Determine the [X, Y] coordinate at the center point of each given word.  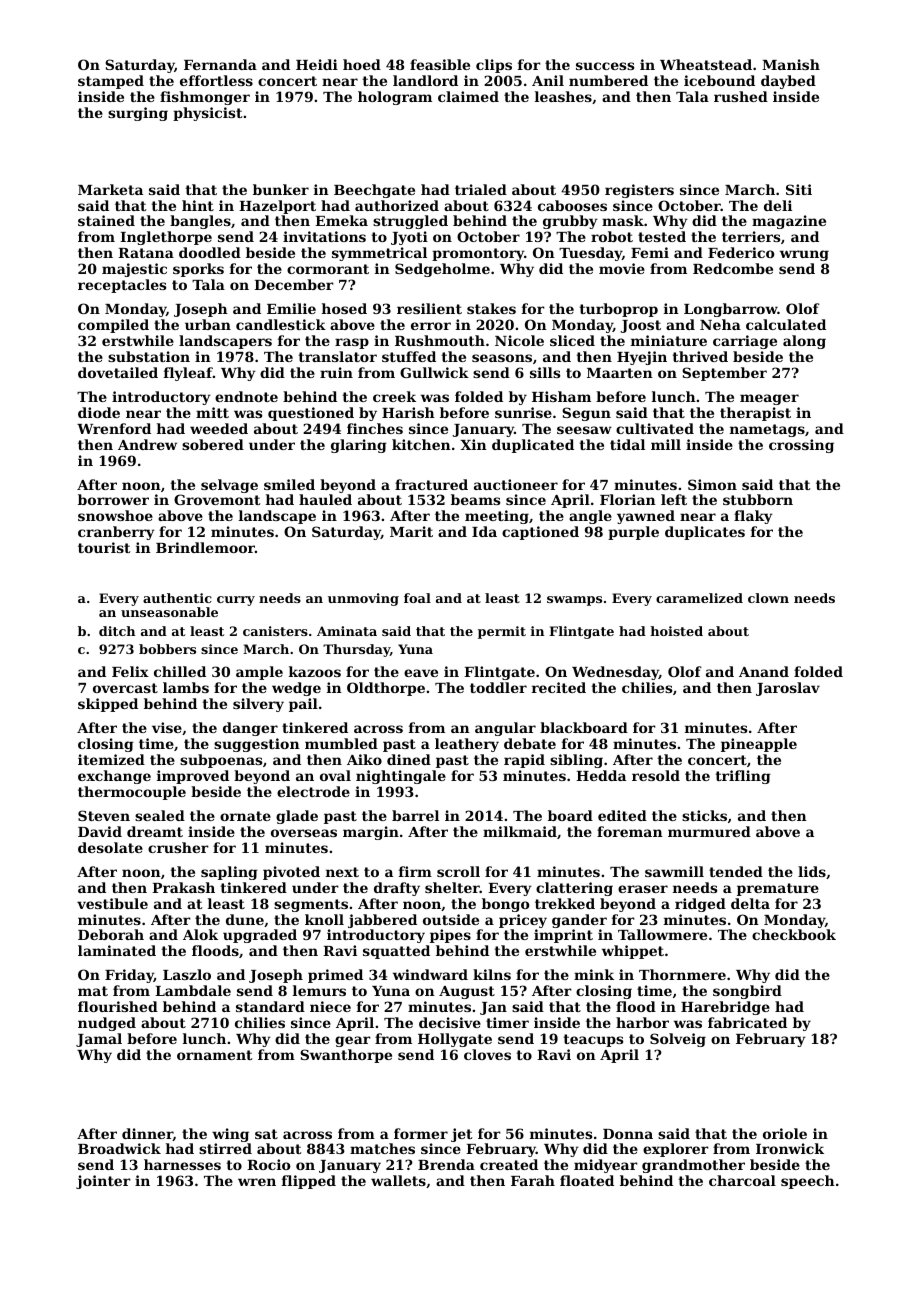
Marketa [110, 189]
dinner [147, 1134]
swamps [574, 601]
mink [594, 974]
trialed [481, 189]
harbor [642, 1022]
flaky [753, 517]
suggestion [257, 745]
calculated [786, 324]
